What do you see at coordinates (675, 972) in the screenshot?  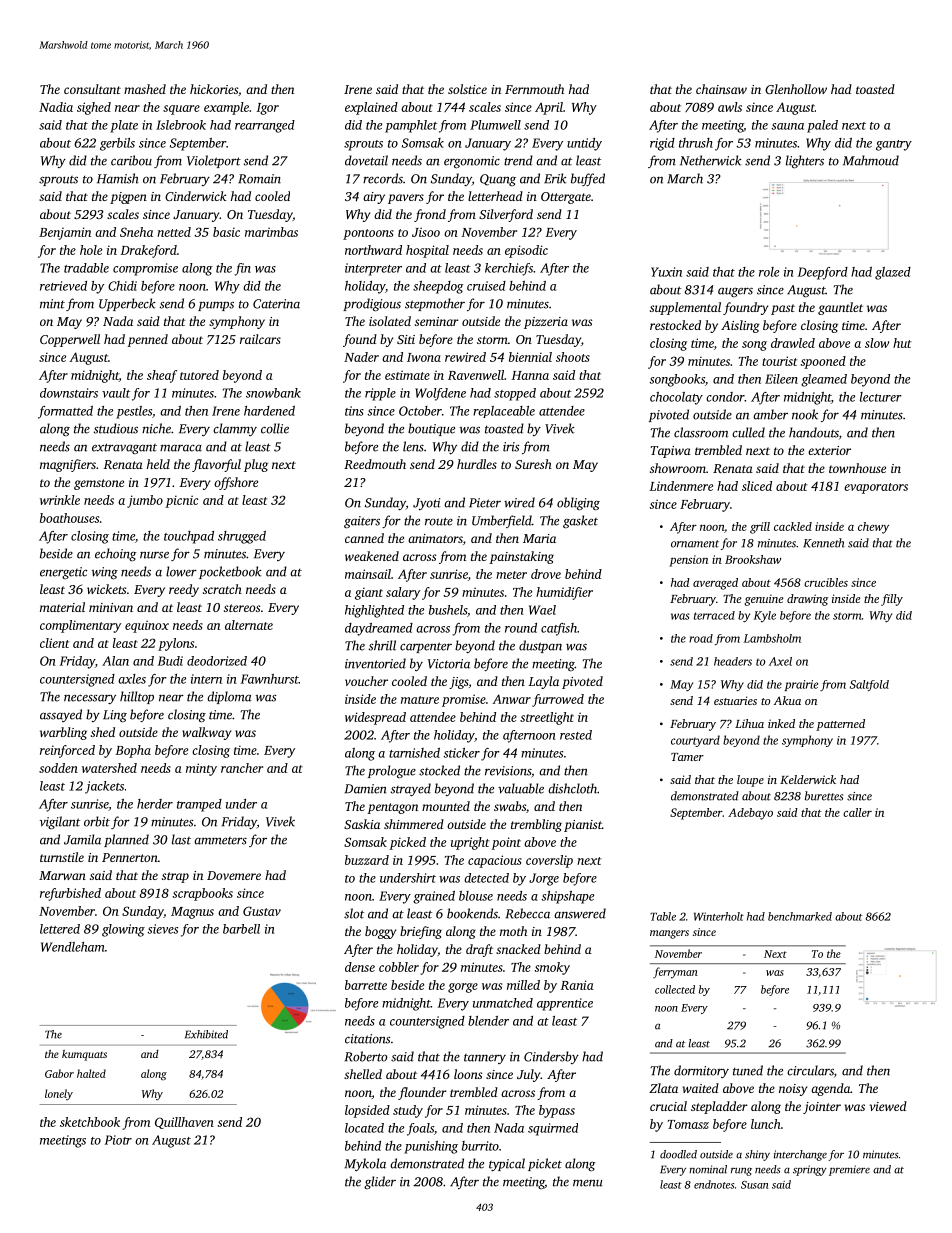 I see `ferryman` at bounding box center [675, 972].
